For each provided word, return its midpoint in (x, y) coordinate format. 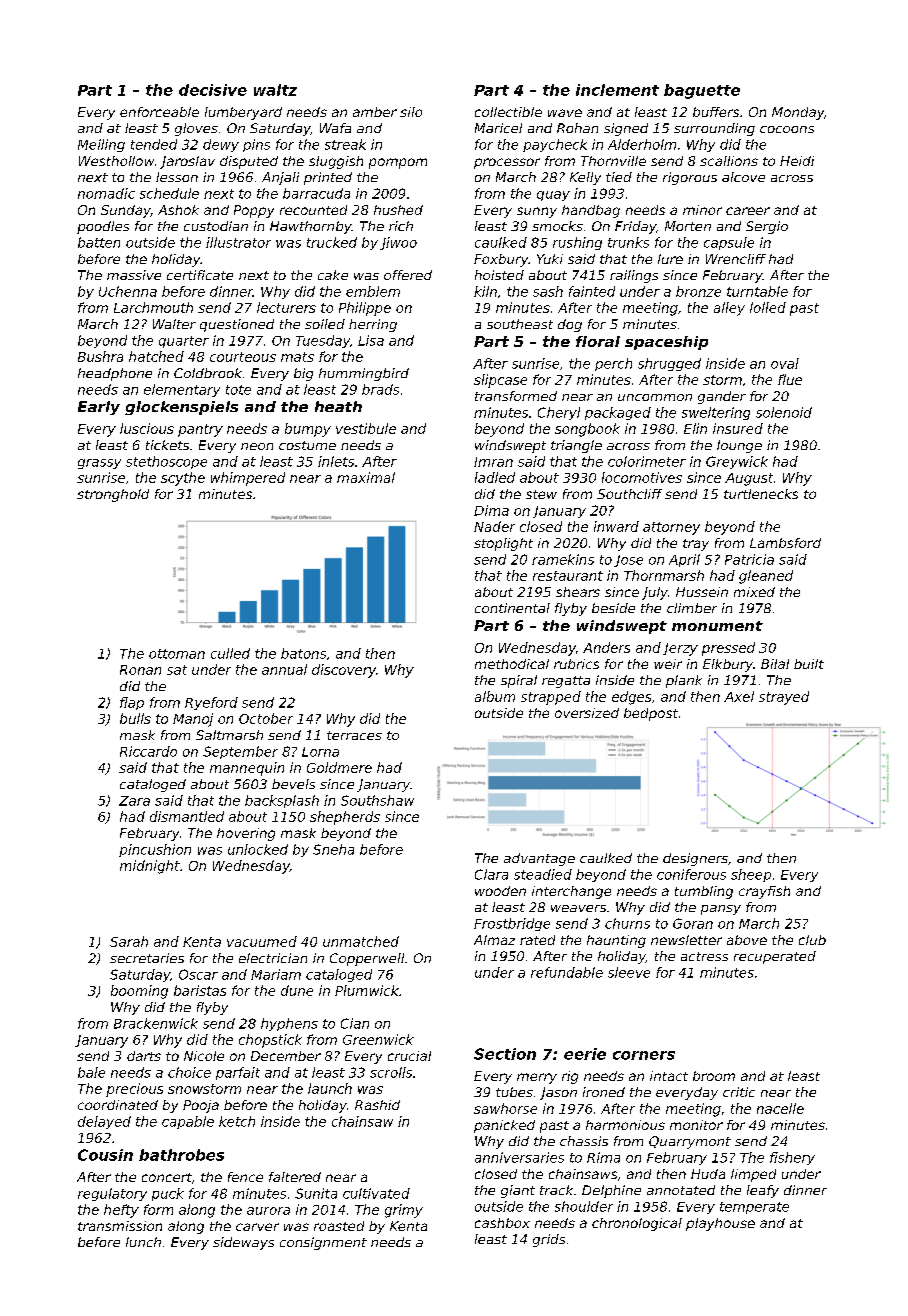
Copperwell (367, 959)
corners (644, 1055)
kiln (485, 291)
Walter (174, 324)
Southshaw (377, 800)
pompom (398, 163)
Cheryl (559, 413)
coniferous (691, 874)
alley (729, 309)
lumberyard (243, 113)
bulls (135, 718)
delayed (104, 1122)
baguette (702, 91)
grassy (99, 464)
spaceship (666, 343)
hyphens (289, 1024)
